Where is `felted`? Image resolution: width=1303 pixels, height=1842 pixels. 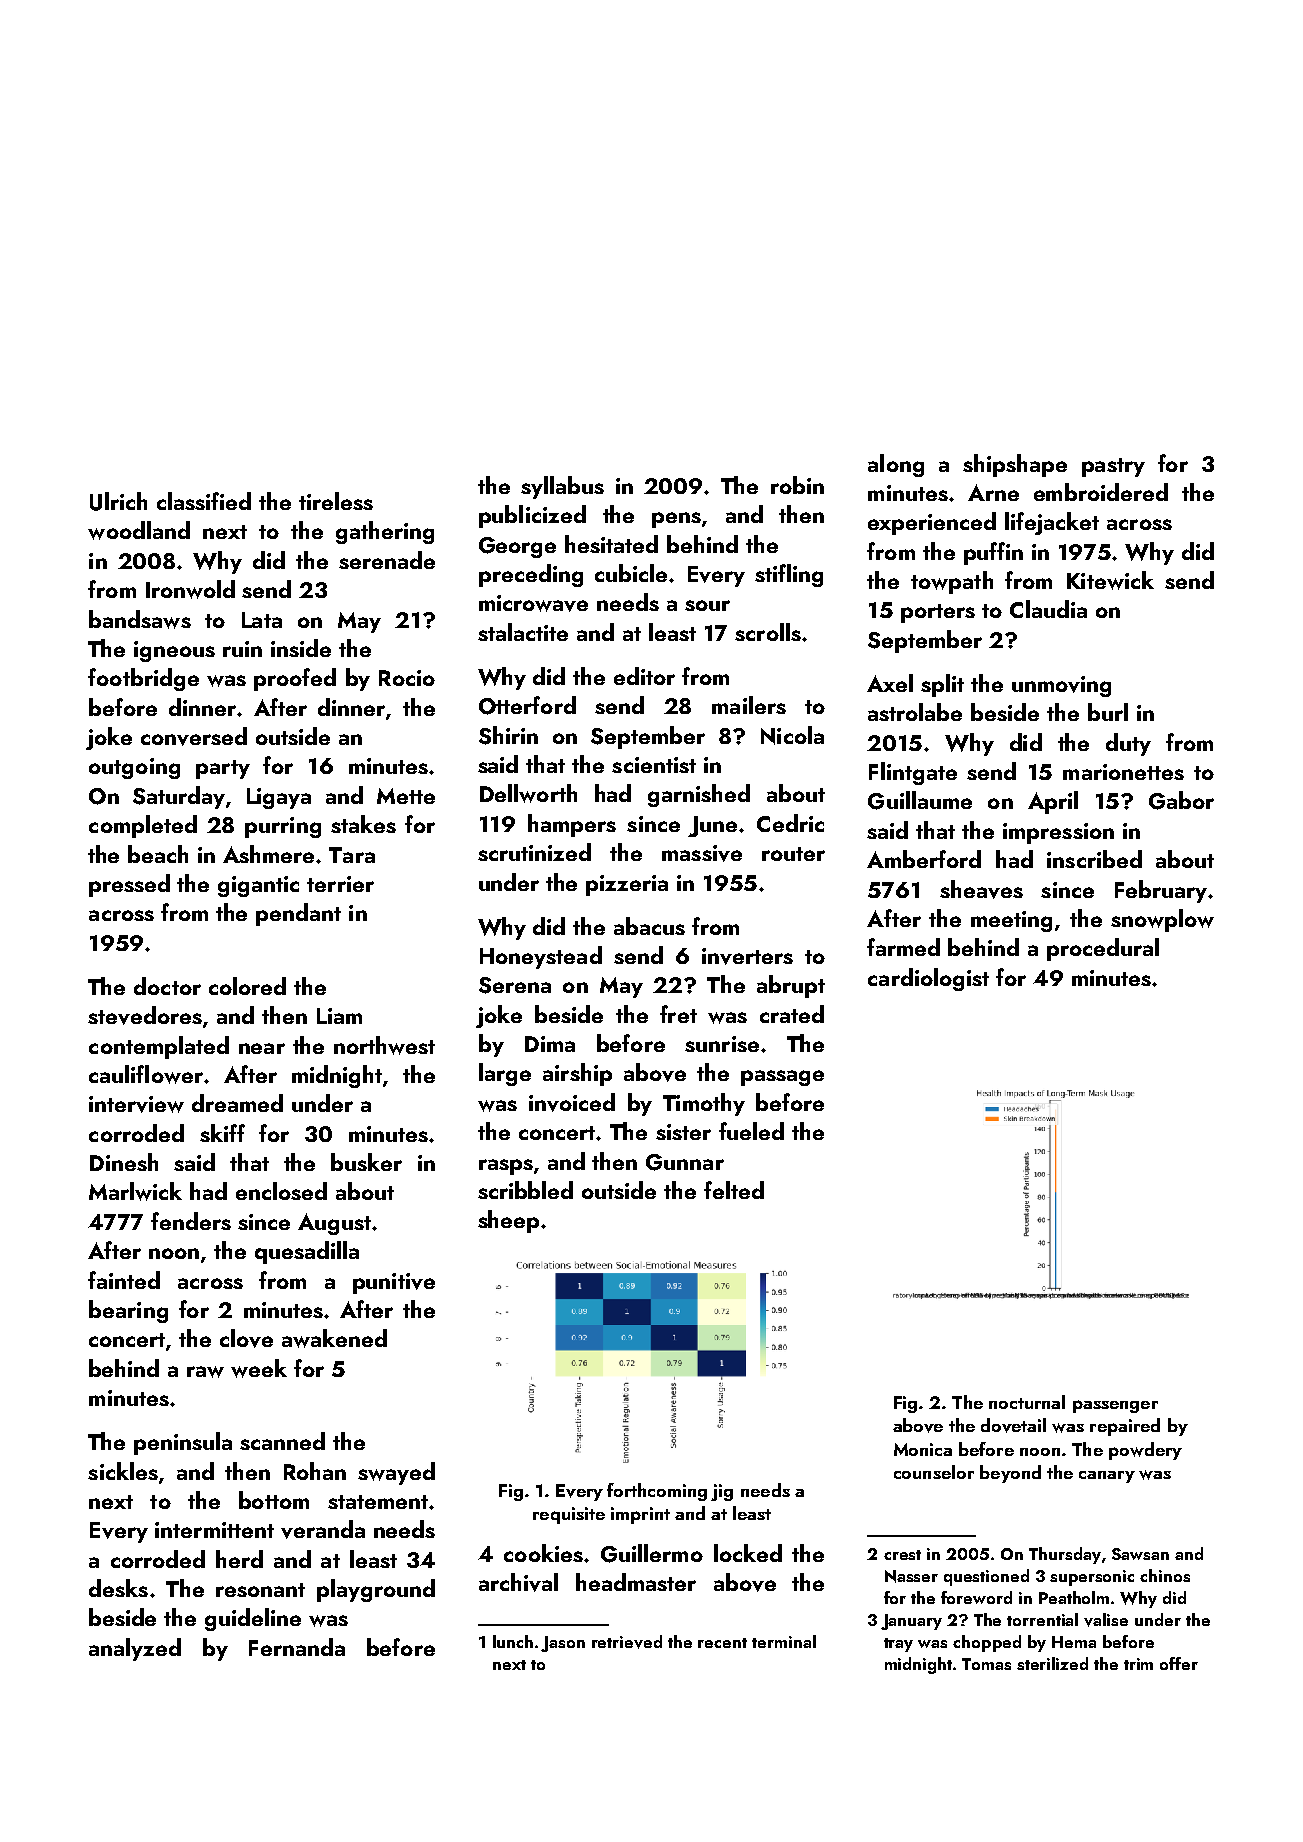 felted is located at coordinates (734, 1190).
